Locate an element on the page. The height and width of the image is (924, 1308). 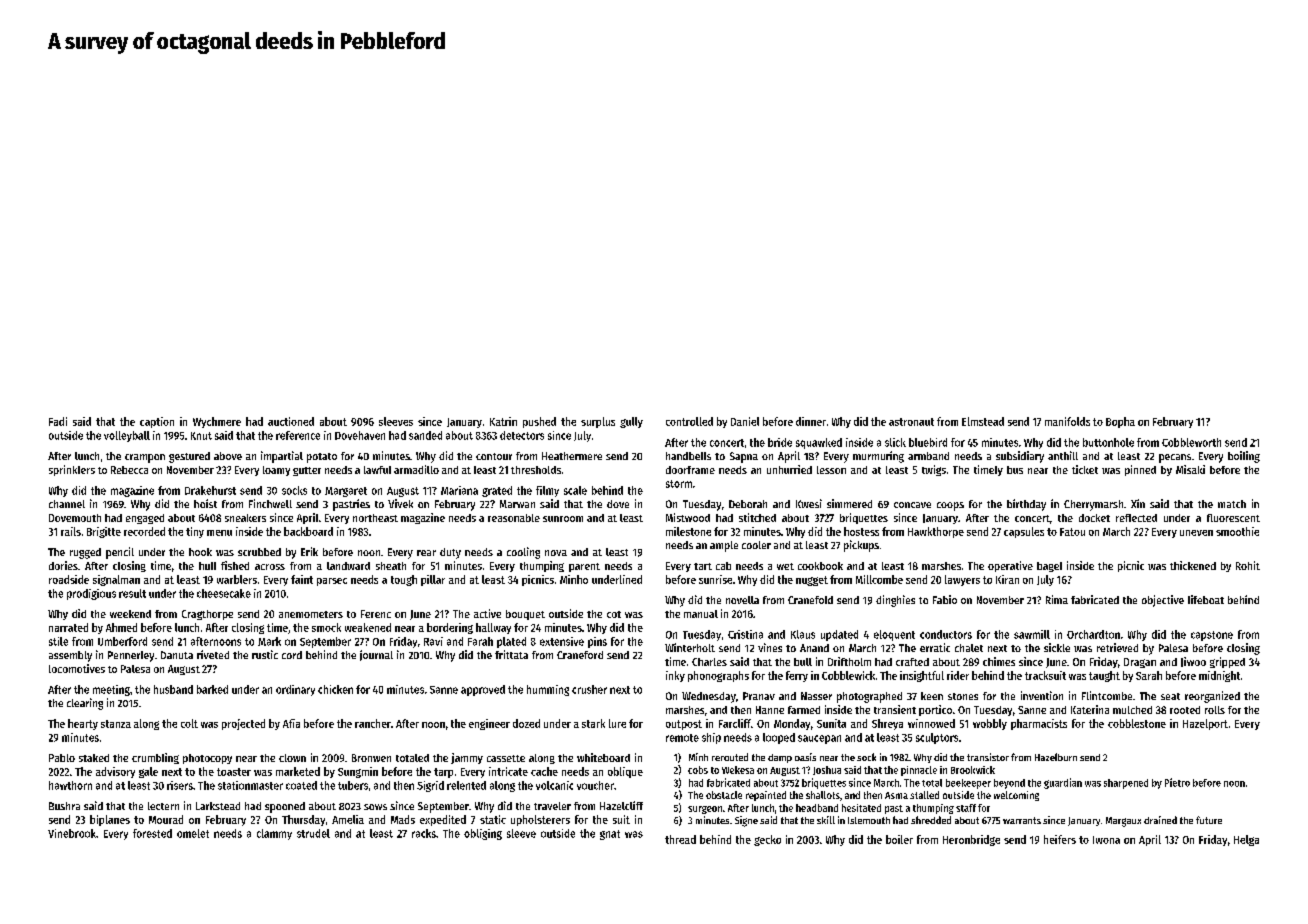
handbells is located at coordinates (688, 456).
